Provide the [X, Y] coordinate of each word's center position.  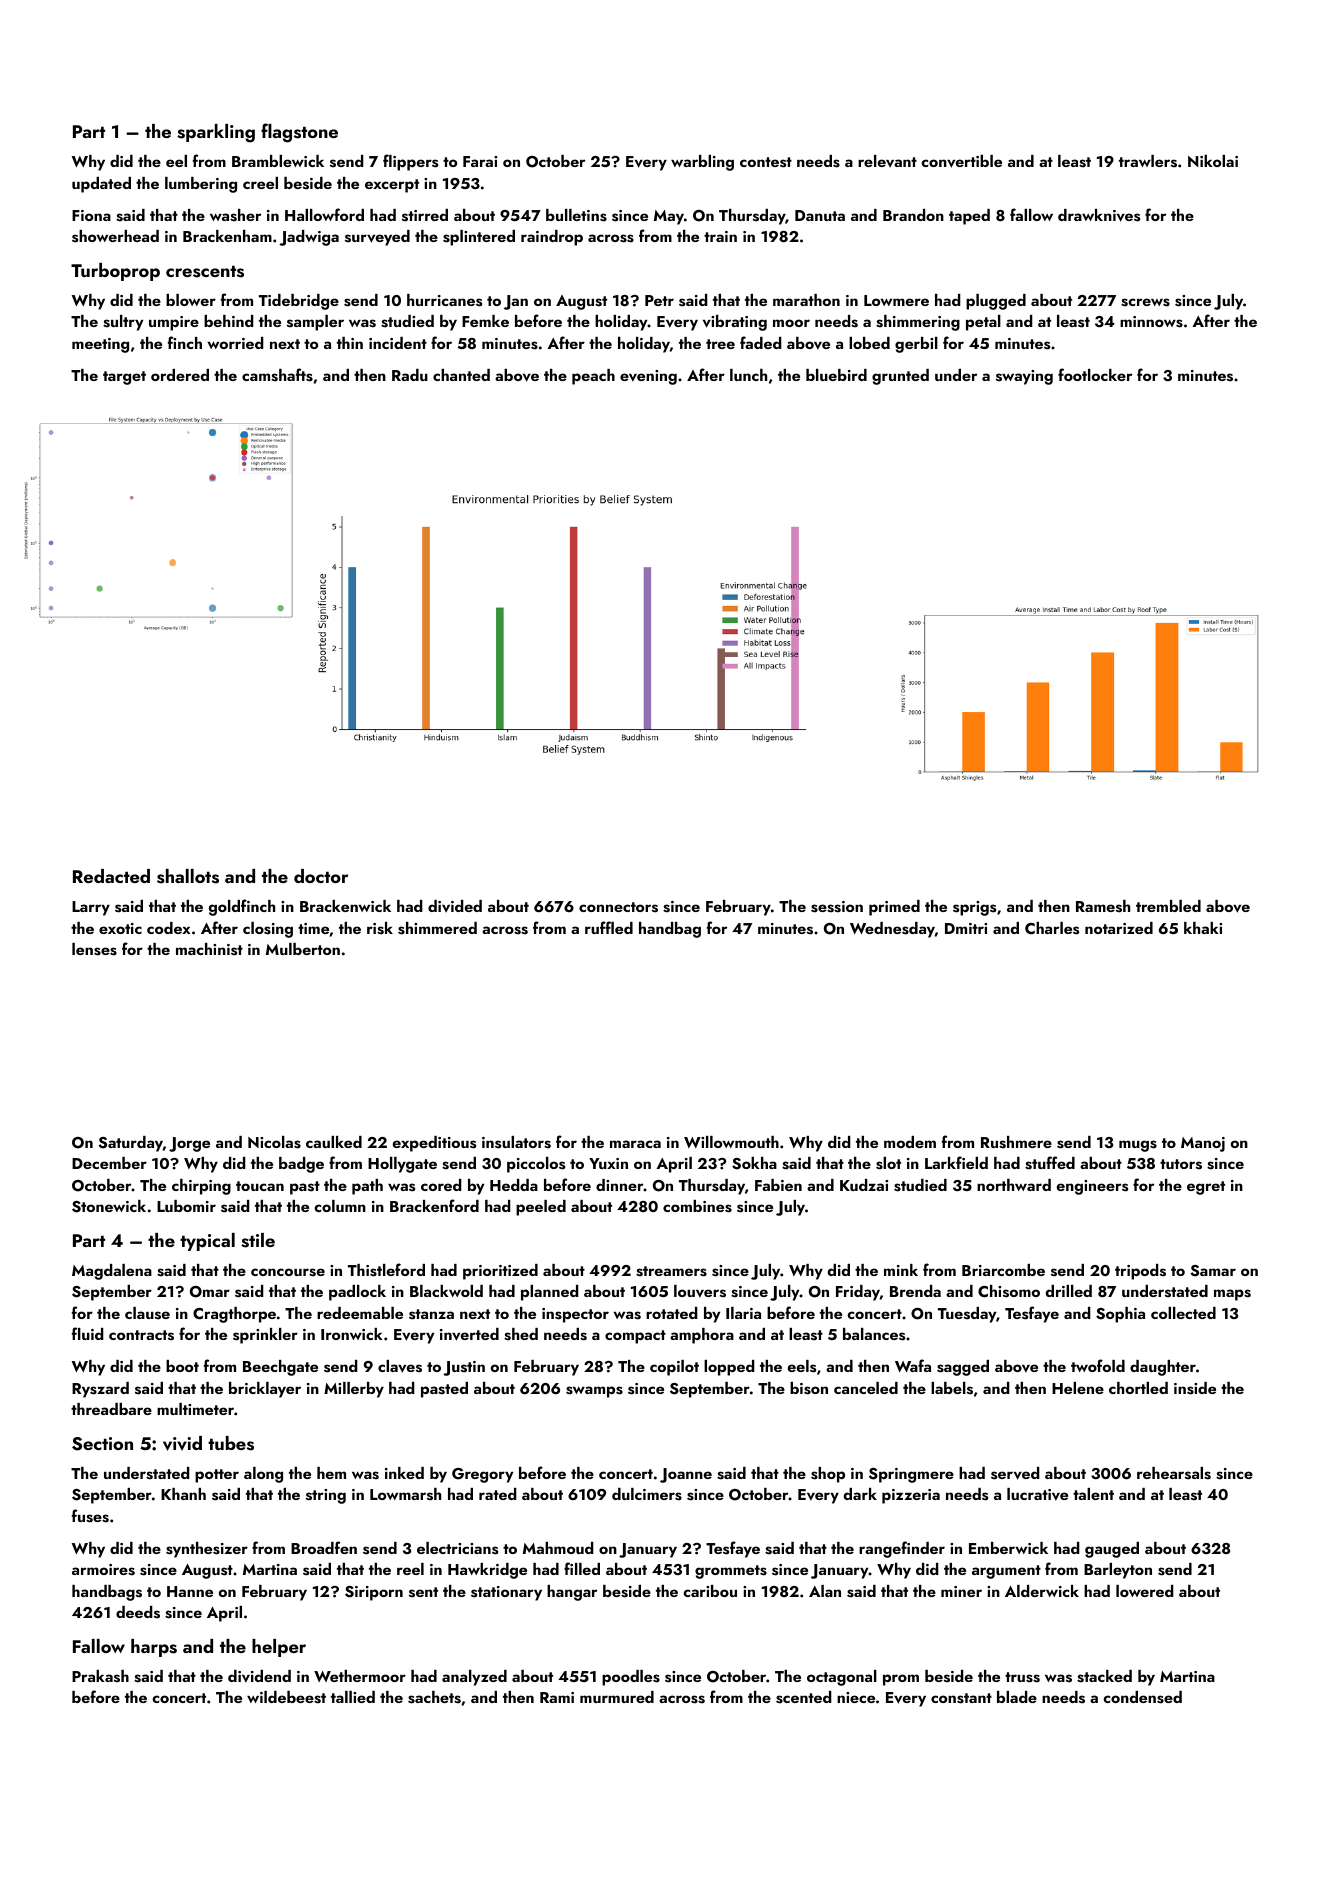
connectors [618, 907]
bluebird [836, 375]
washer [235, 215]
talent [1093, 1494]
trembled [1168, 906]
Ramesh [1103, 906]
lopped [729, 1368]
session [837, 907]
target [124, 378]
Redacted [111, 876]
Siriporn [374, 1593]
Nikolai [1213, 161]
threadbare [111, 1409]
